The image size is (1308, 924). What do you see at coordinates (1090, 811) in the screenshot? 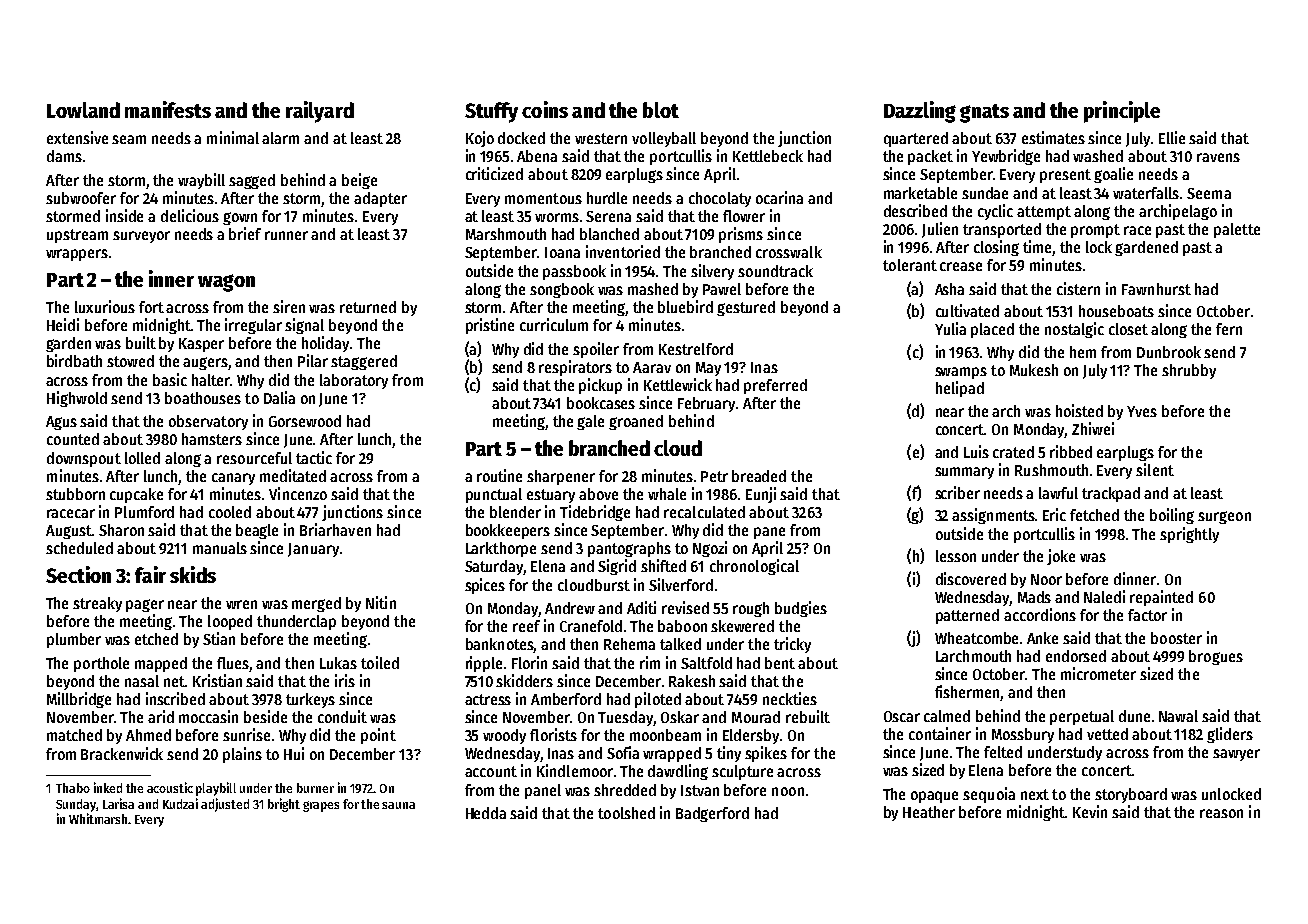
I see `Kevin` at bounding box center [1090, 811].
